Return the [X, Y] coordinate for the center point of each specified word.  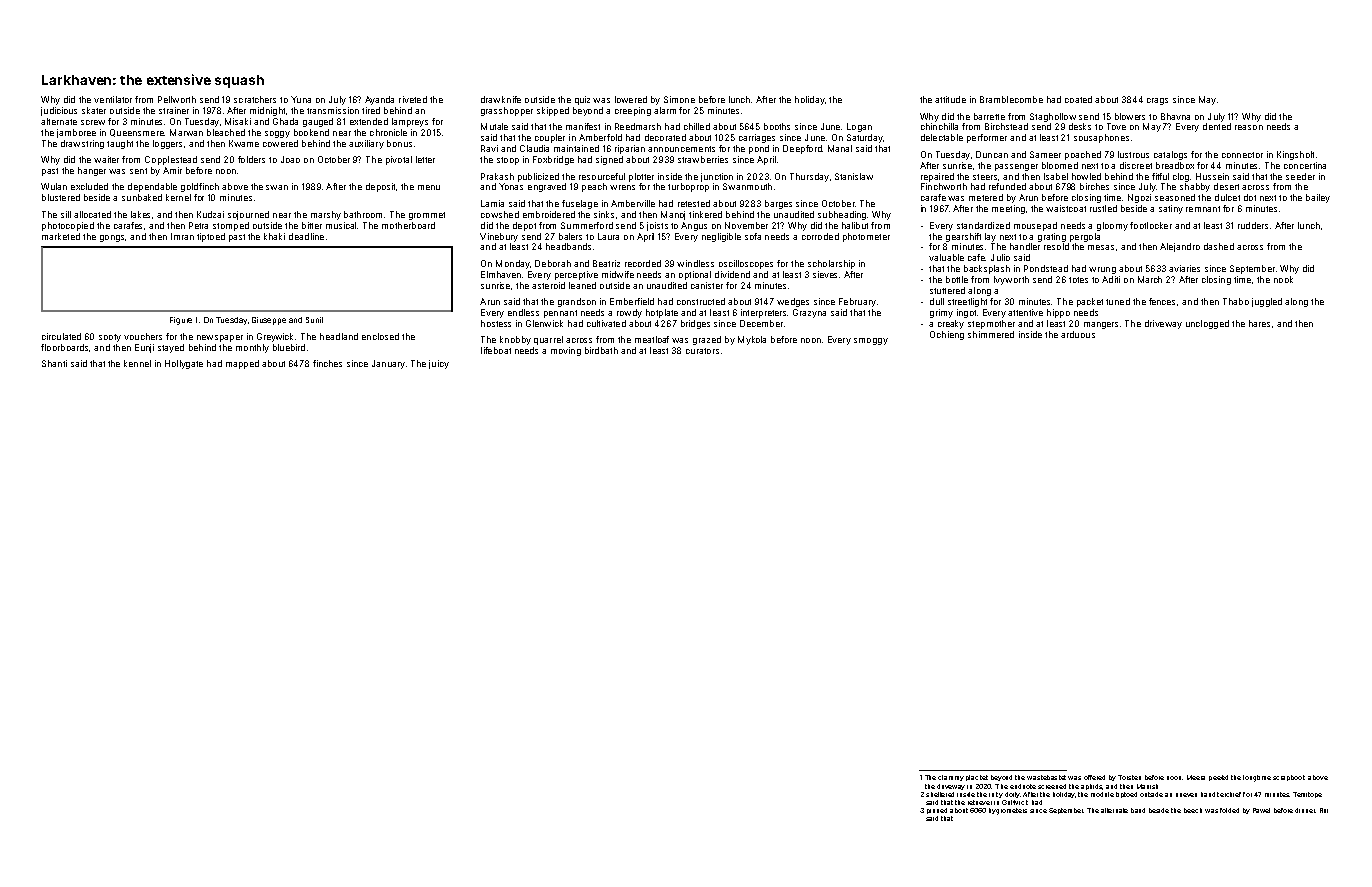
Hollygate [184, 364]
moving [566, 351]
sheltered [940, 794]
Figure [181, 321]
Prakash [497, 176]
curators [702, 351]
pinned [937, 811]
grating [1052, 237]
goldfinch [200, 187]
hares [1259, 323]
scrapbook [1289, 778]
